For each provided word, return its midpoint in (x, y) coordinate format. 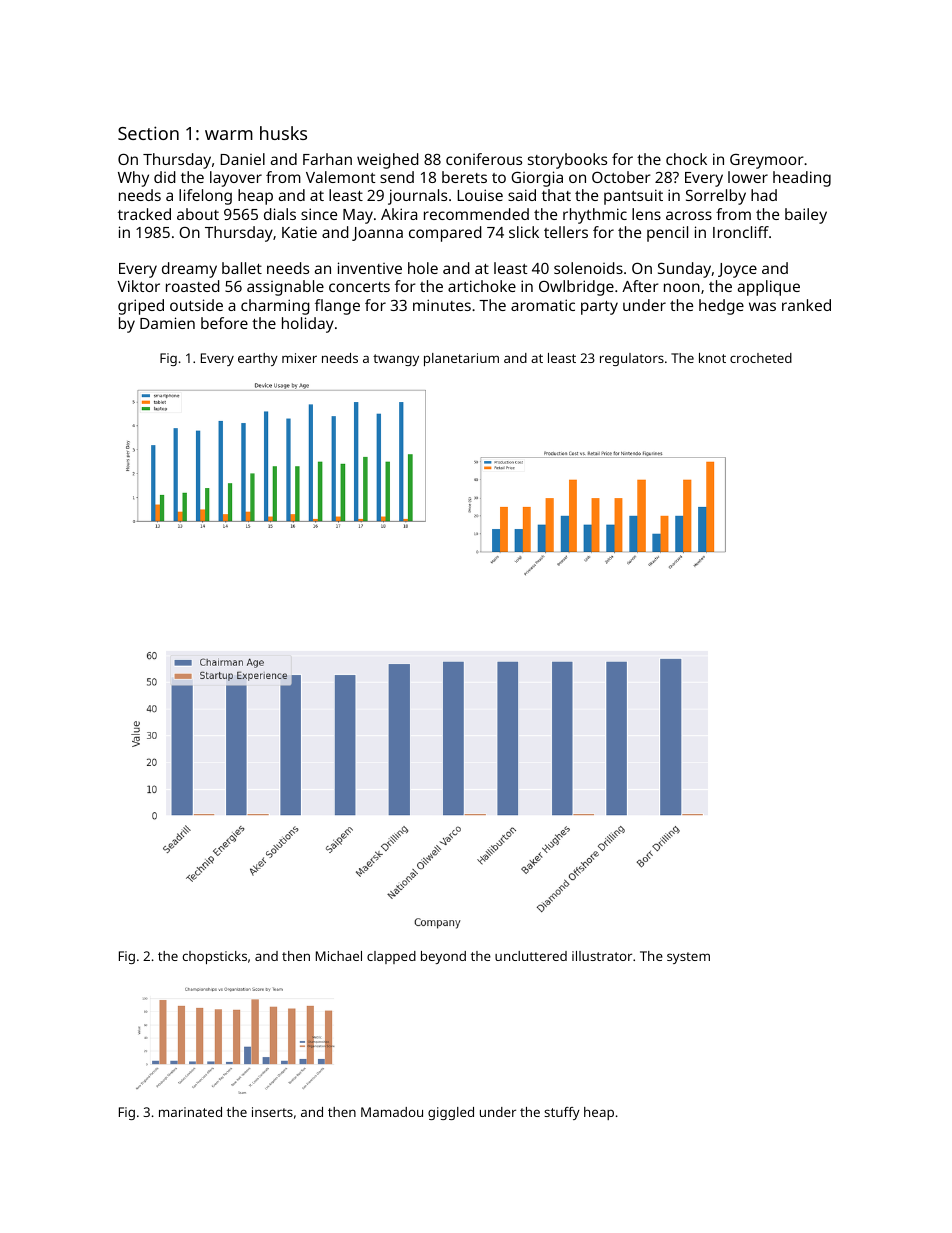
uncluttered (531, 956)
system (688, 958)
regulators (632, 359)
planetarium (461, 359)
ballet (242, 268)
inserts (272, 1112)
